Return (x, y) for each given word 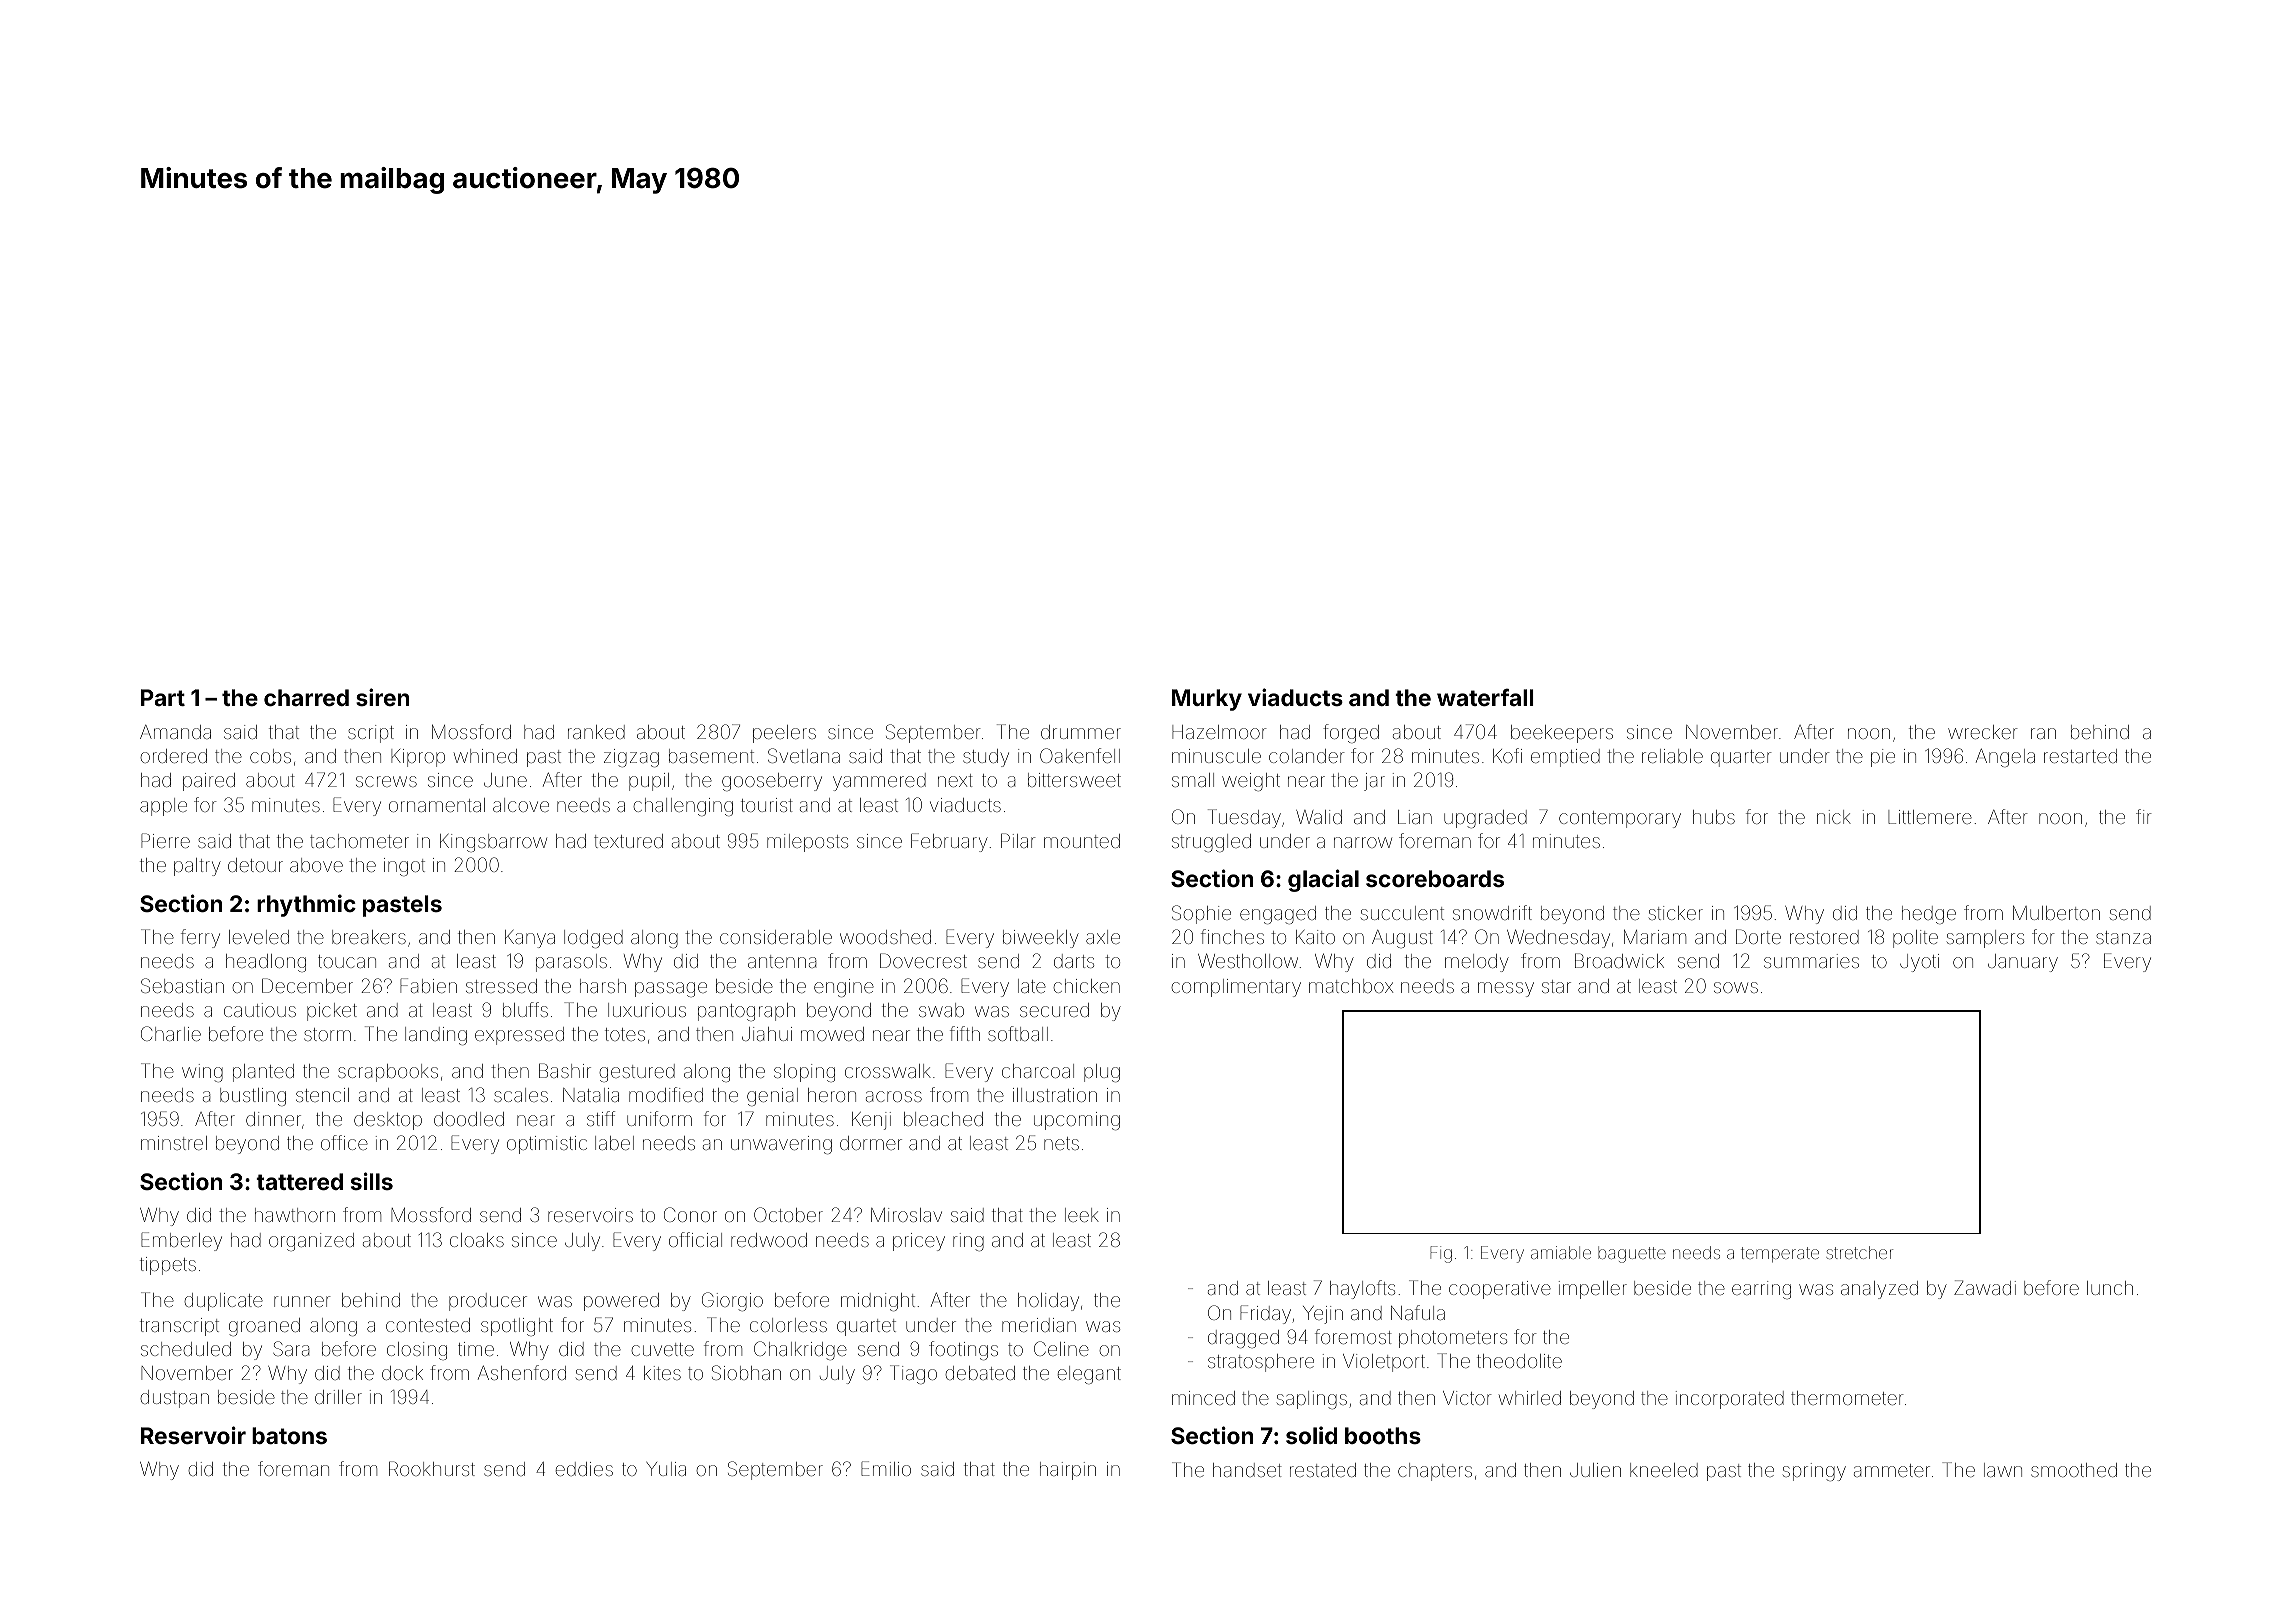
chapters (1435, 1472)
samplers (1985, 939)
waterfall (1485, 697)
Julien (1595, 1470)
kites (662, 1373)
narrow (1363, 842)
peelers (784, 734)
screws (386, 781)
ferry (200, 938)
